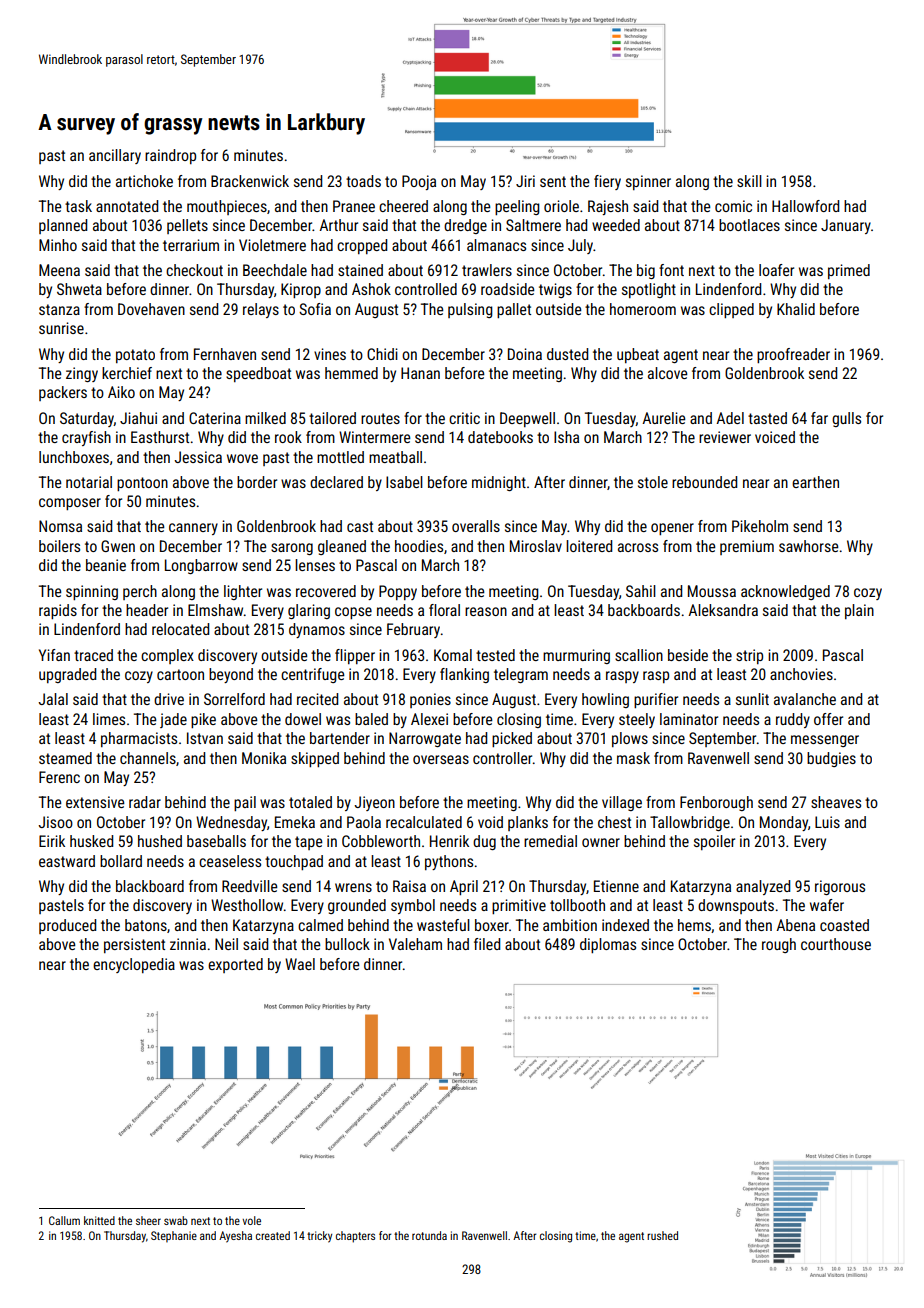 The width and height of the image is (924, 1308). I want to click on Wael, so click(300, 964).
